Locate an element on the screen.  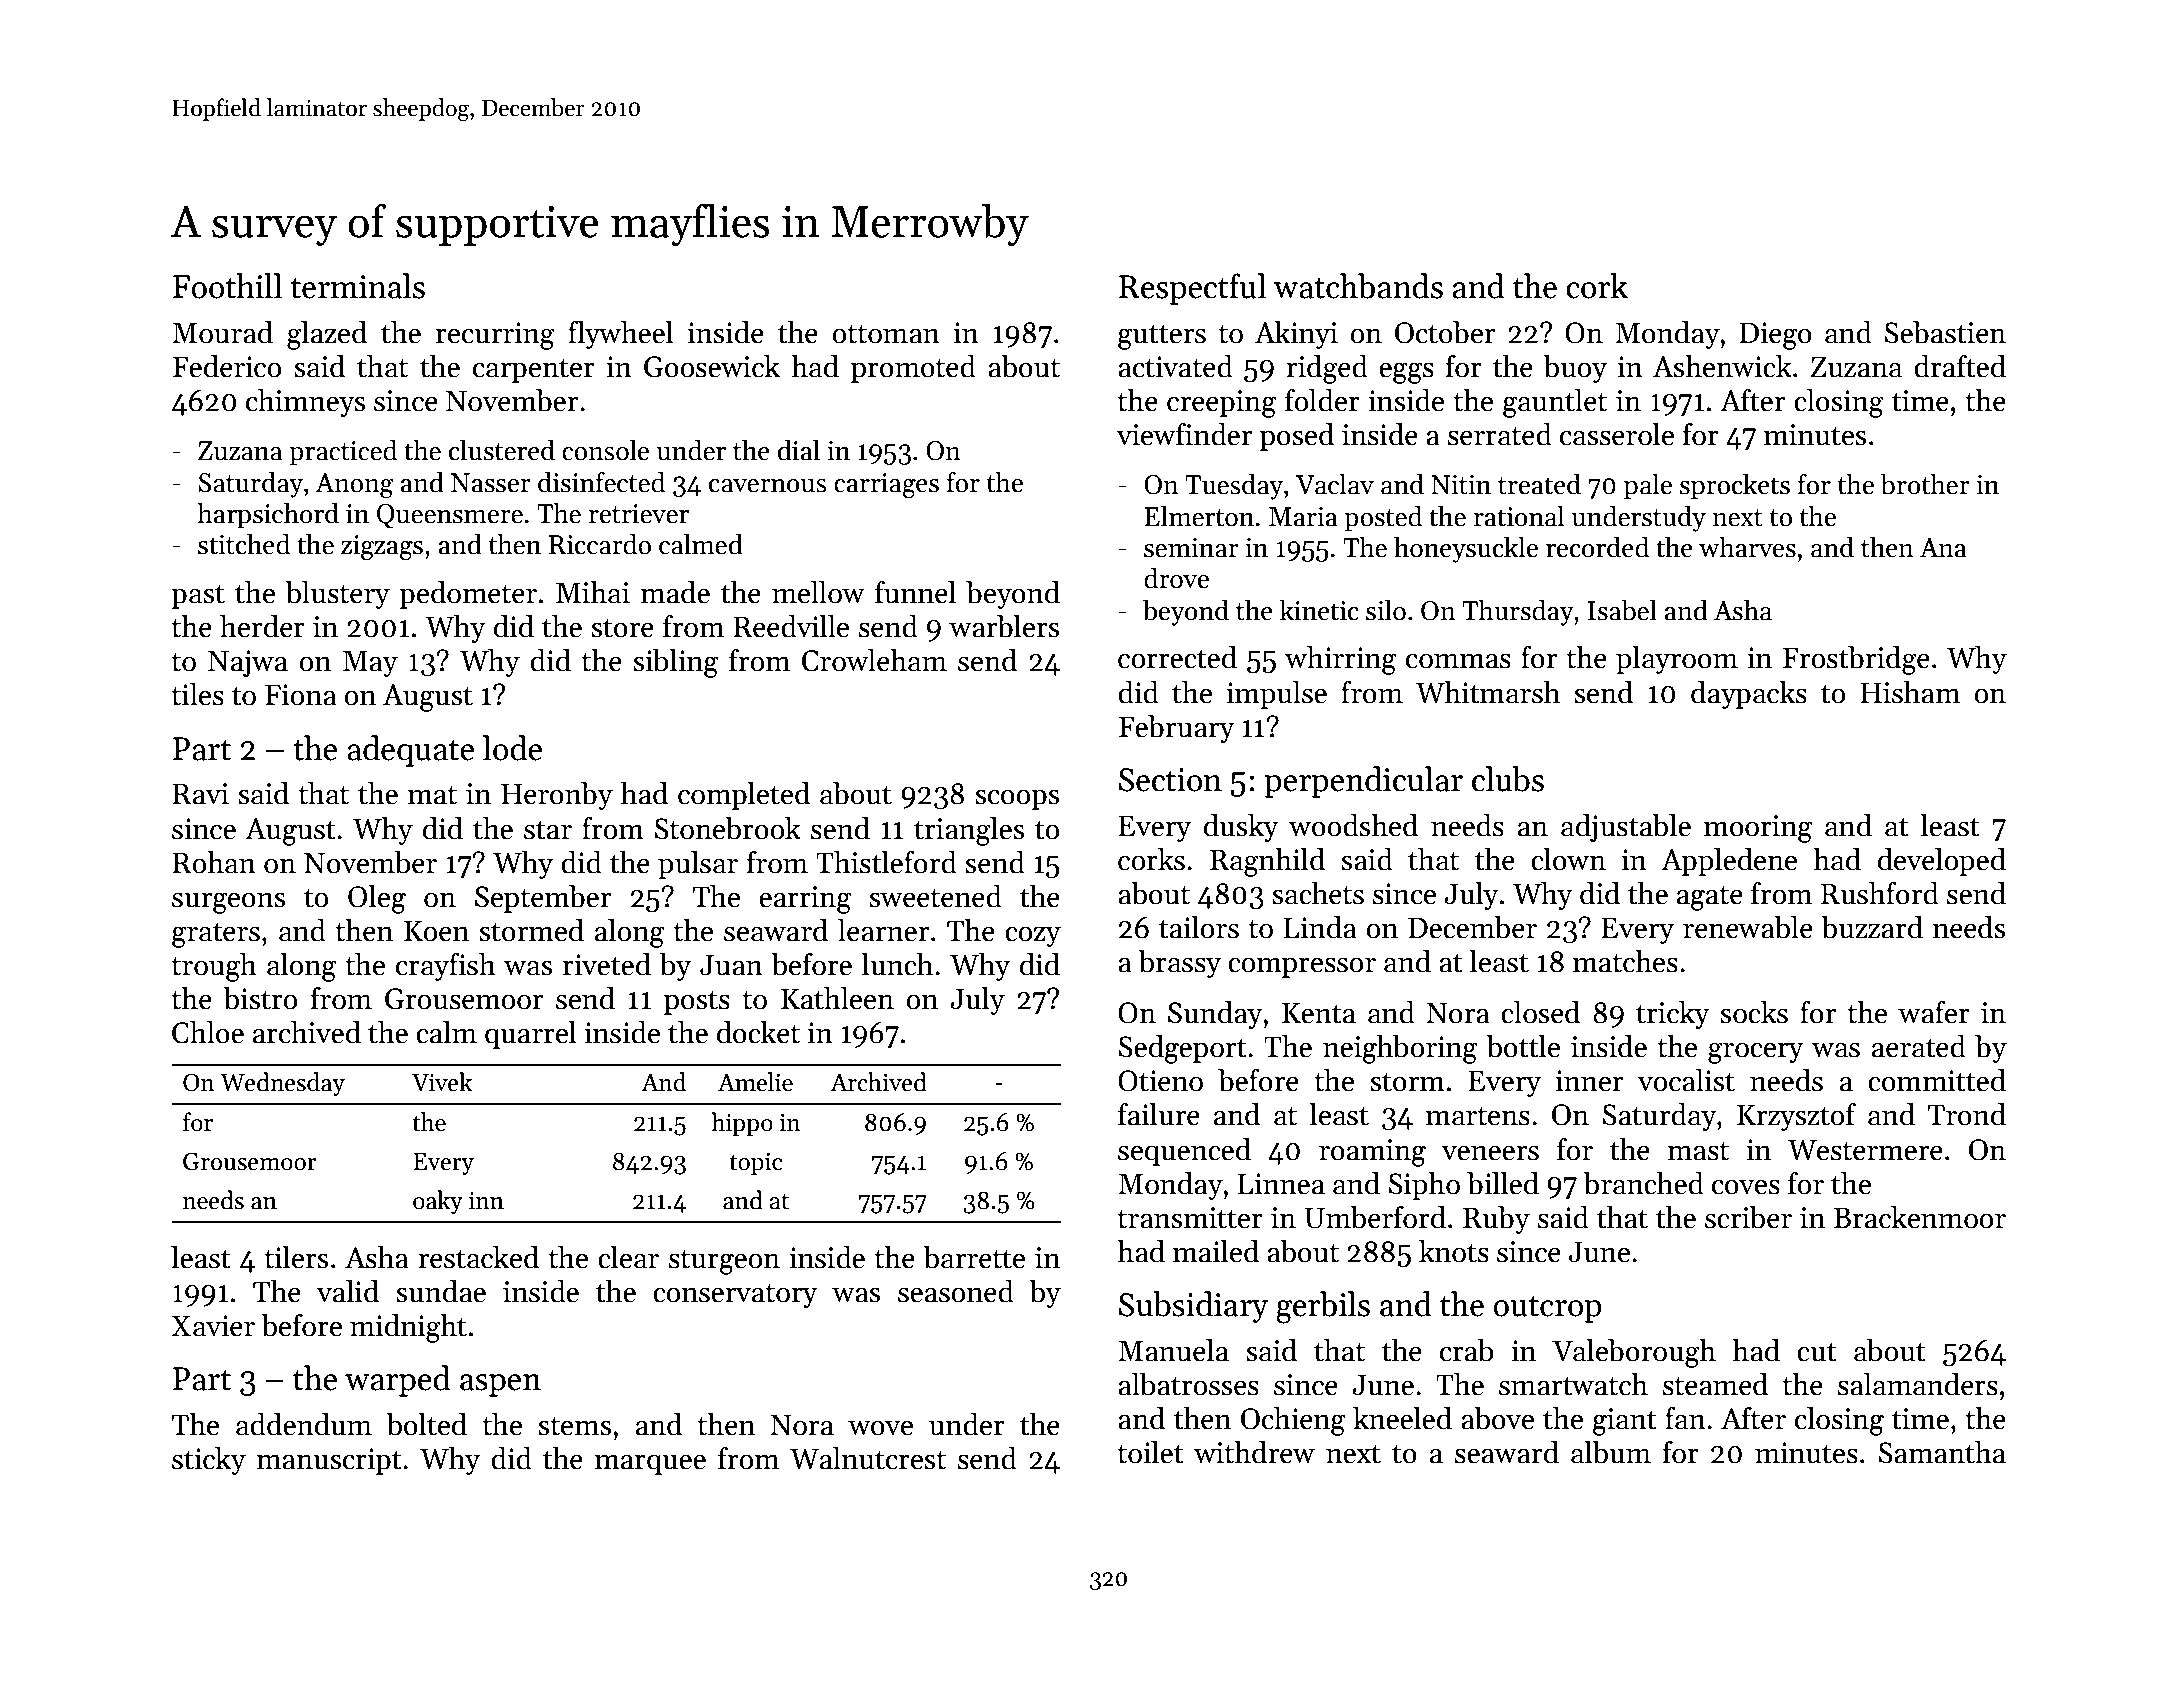
Xavier is located at coordinates (213, 1326).
